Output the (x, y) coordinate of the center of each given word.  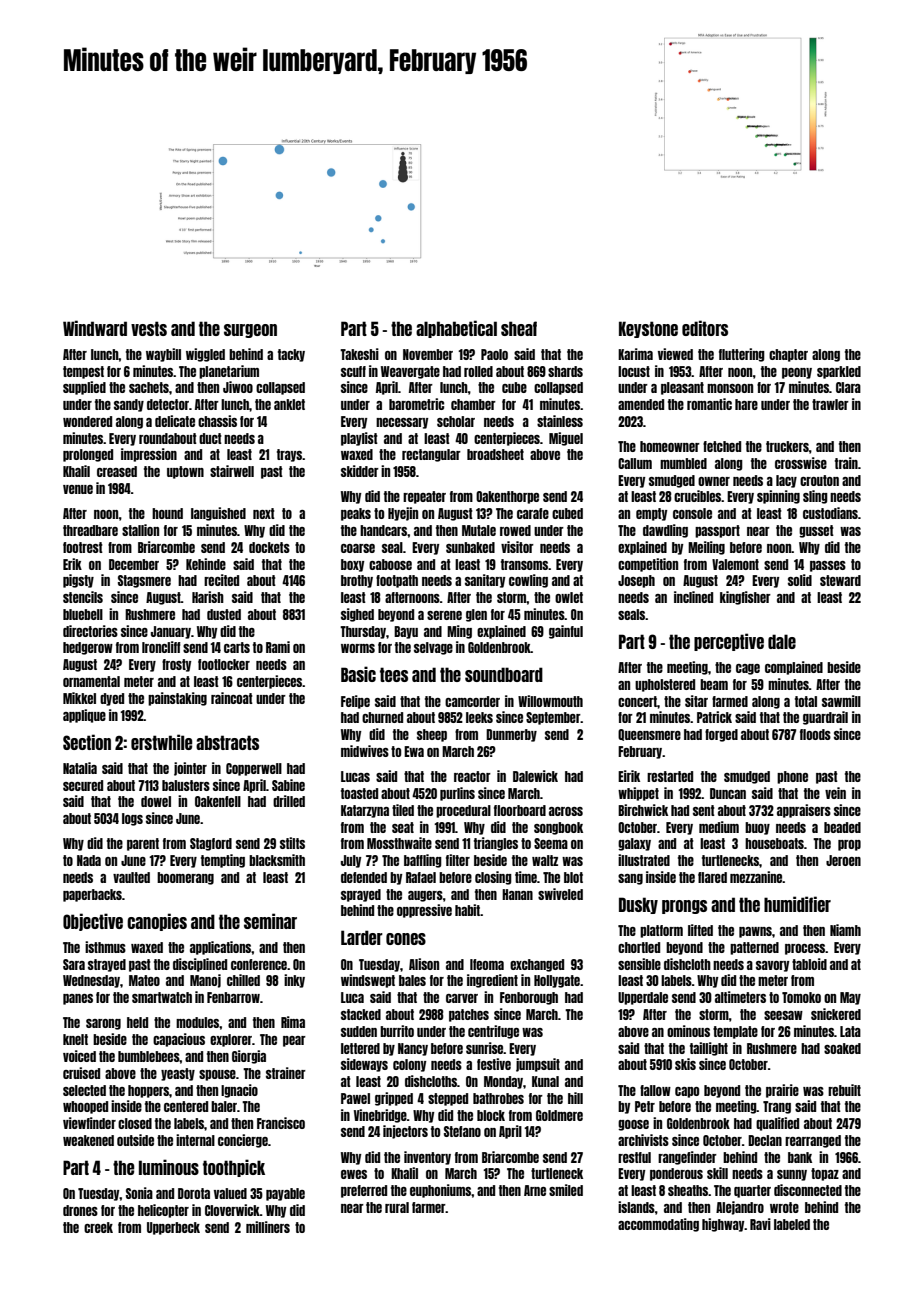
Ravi (760, 1224)
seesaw (783, 1015)
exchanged (537, 965)
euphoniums (441, 1191)
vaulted (131, 877)
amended (641, 404)
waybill (163, 355)
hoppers (148, 1091)
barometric (416, 404)
